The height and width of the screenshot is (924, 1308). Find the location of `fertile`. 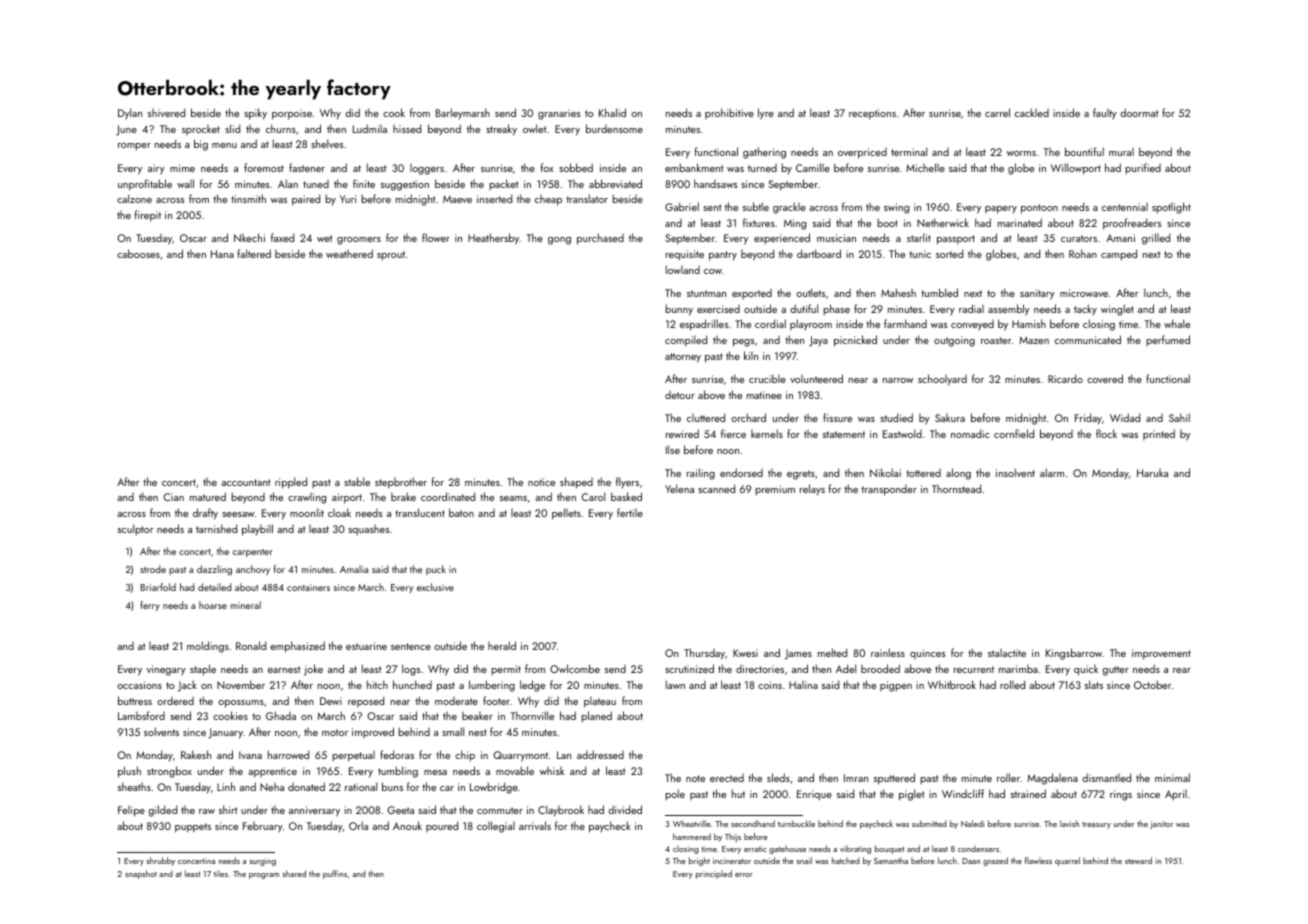

fertile is located at coordinates (630, 512).
